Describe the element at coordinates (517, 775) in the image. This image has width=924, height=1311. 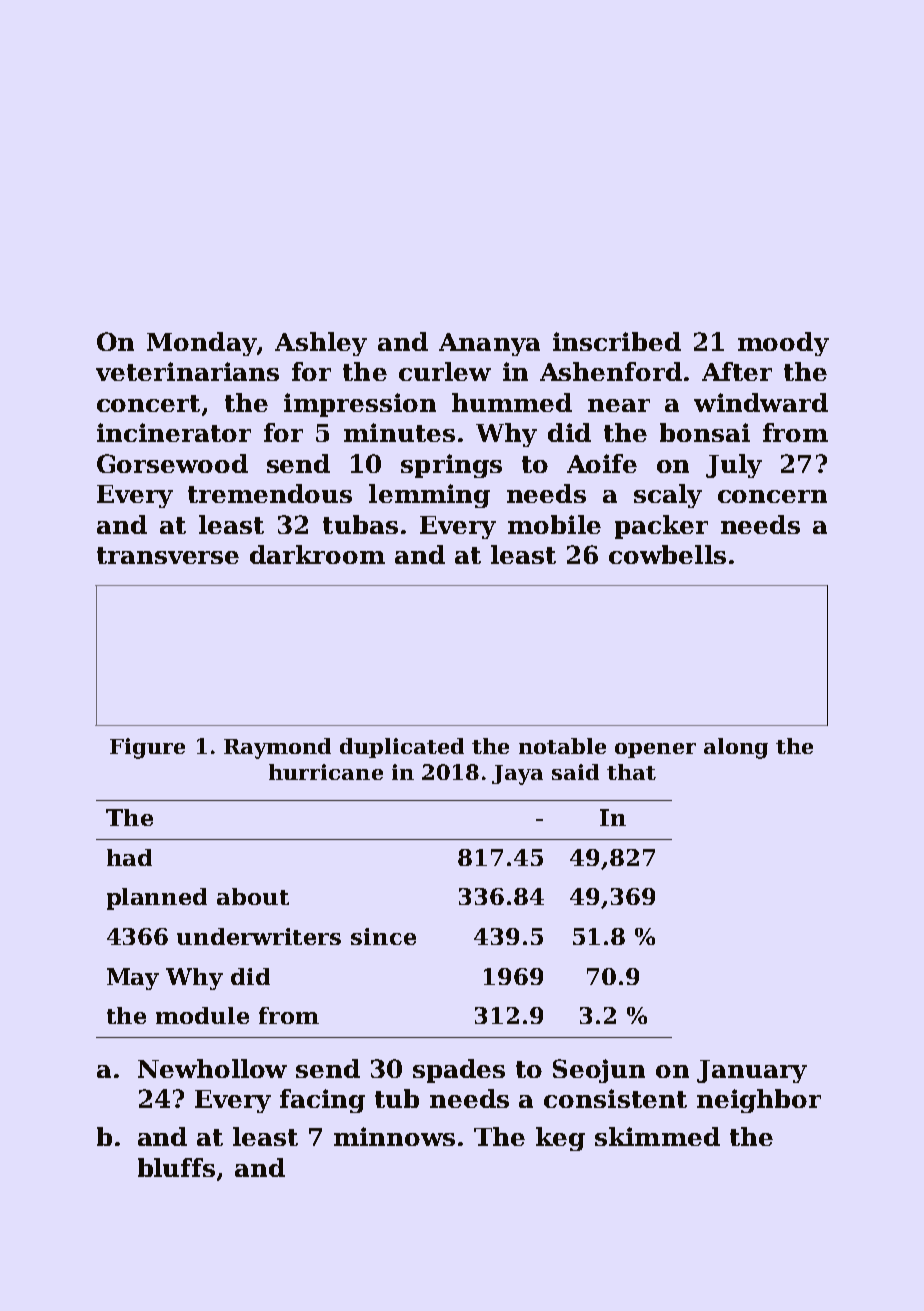
I see `Jaya` at that location.
